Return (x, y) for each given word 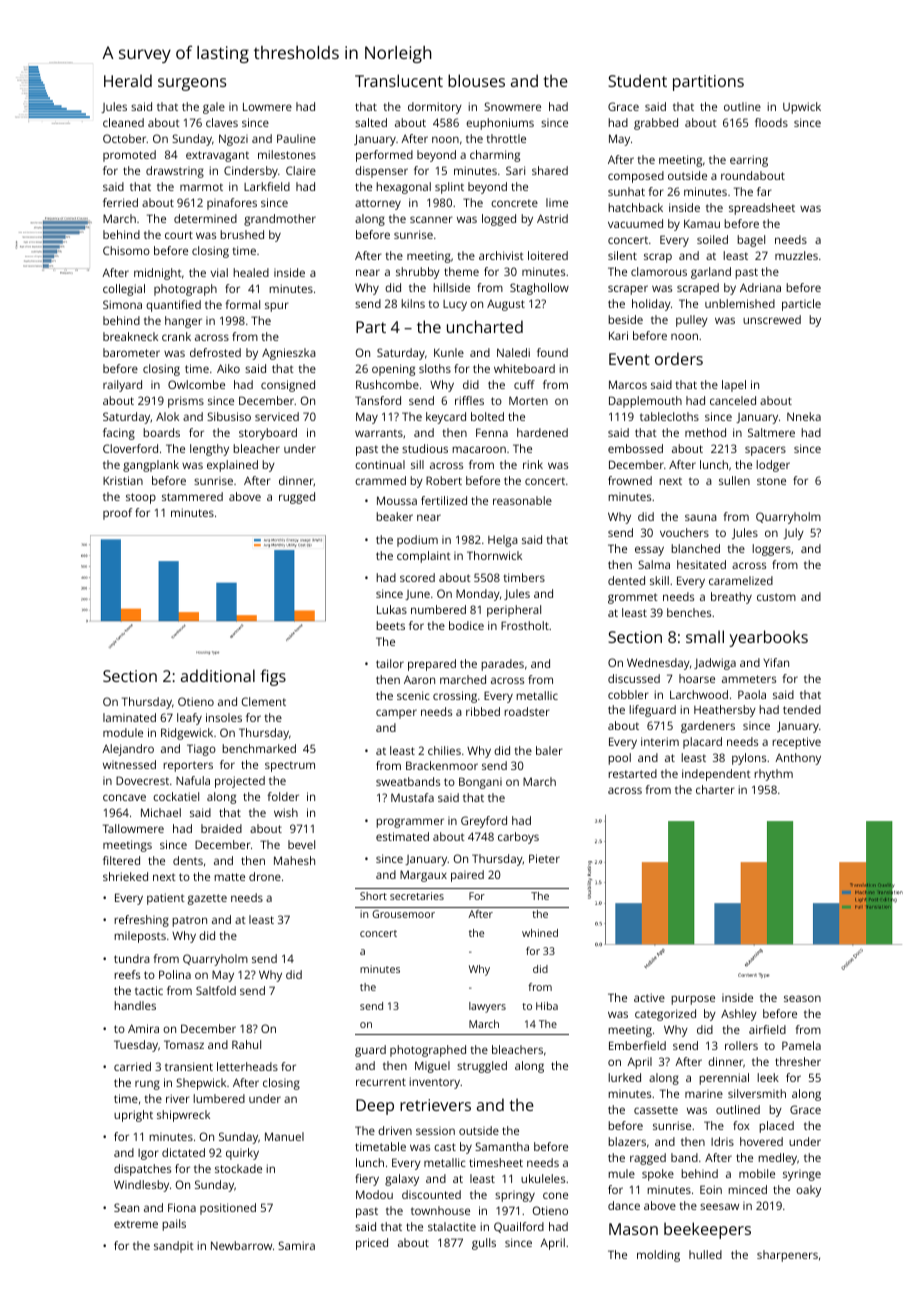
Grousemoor (403, 914)
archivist (501, 255)
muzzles (796, 255)
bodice (466, 625)
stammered (192, 496)
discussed (634, 678)
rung (147, 1085)
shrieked (125, 876)
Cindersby (251, 172)
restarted (632, 773)
